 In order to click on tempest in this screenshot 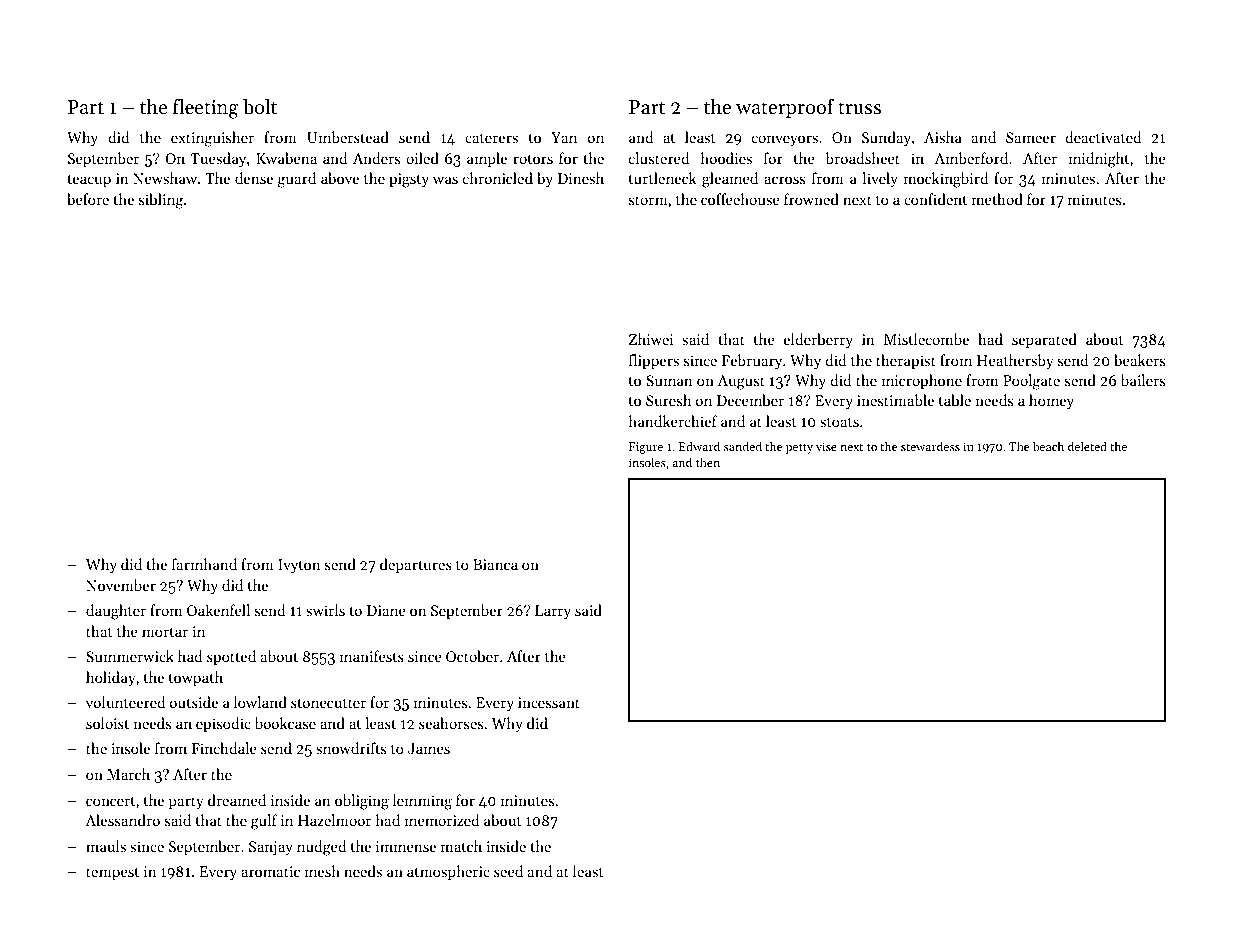, I will do `click(112, 873)`.
